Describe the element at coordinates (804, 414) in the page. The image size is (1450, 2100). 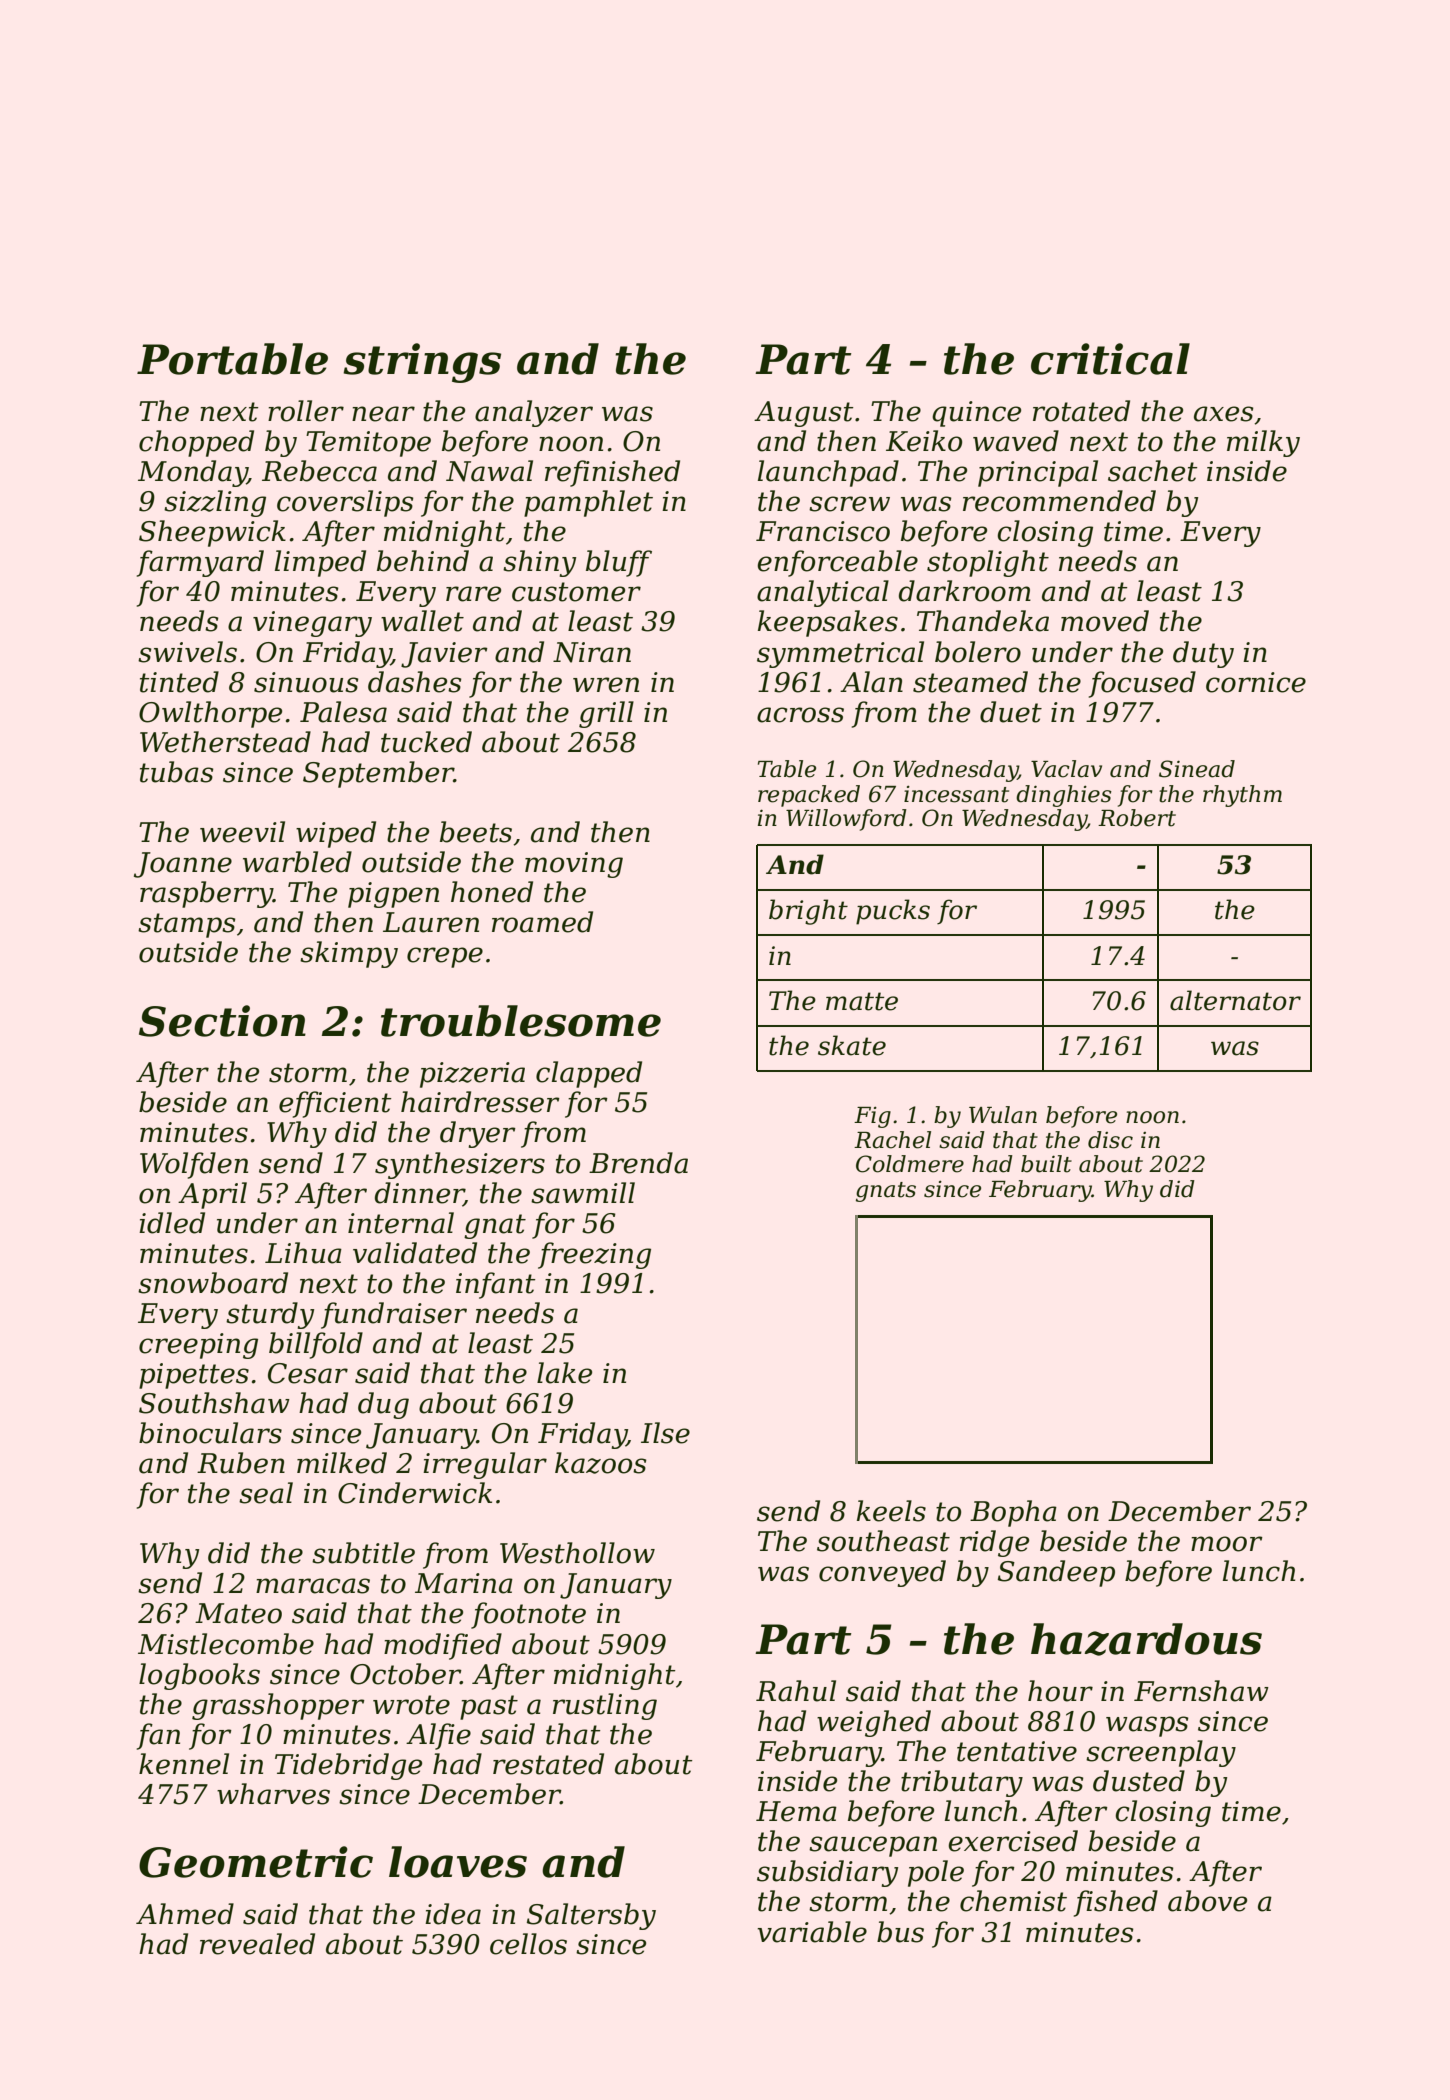
I see `August` at that location.
